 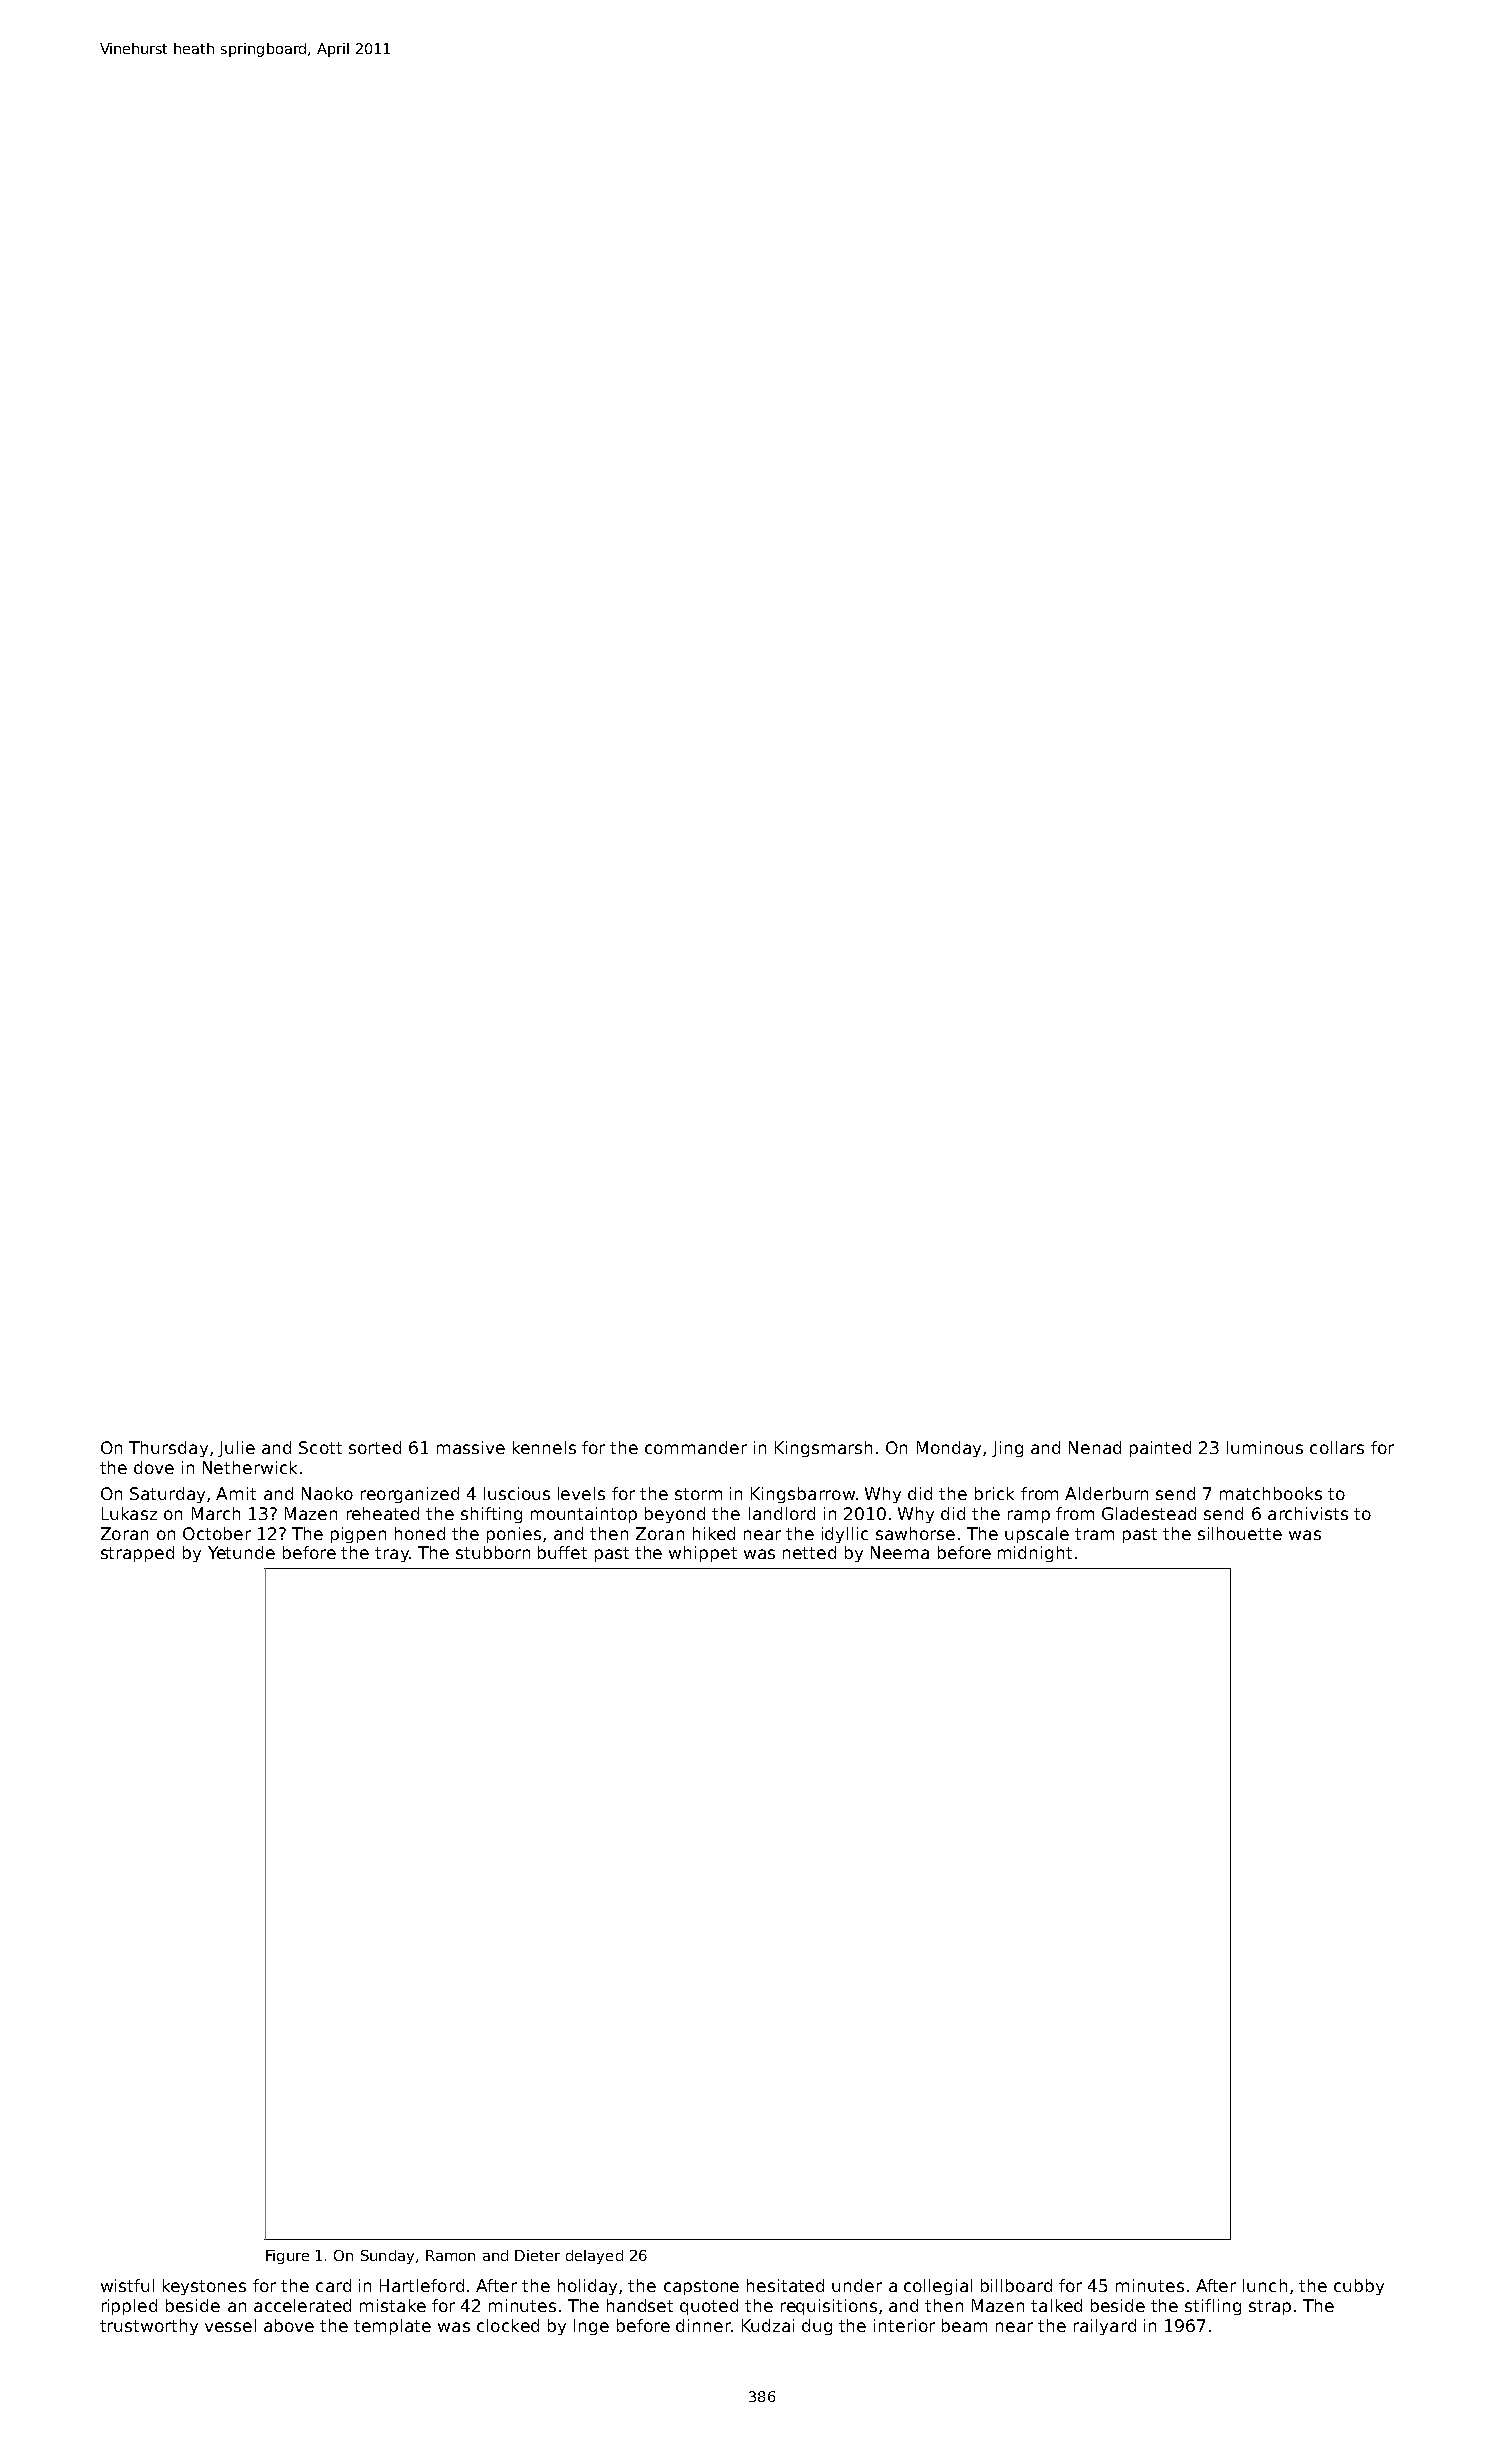 What do you see at coordinates (809, 1552) in the screenshot?
I see `netted` at bounding box center [809, 1552].
